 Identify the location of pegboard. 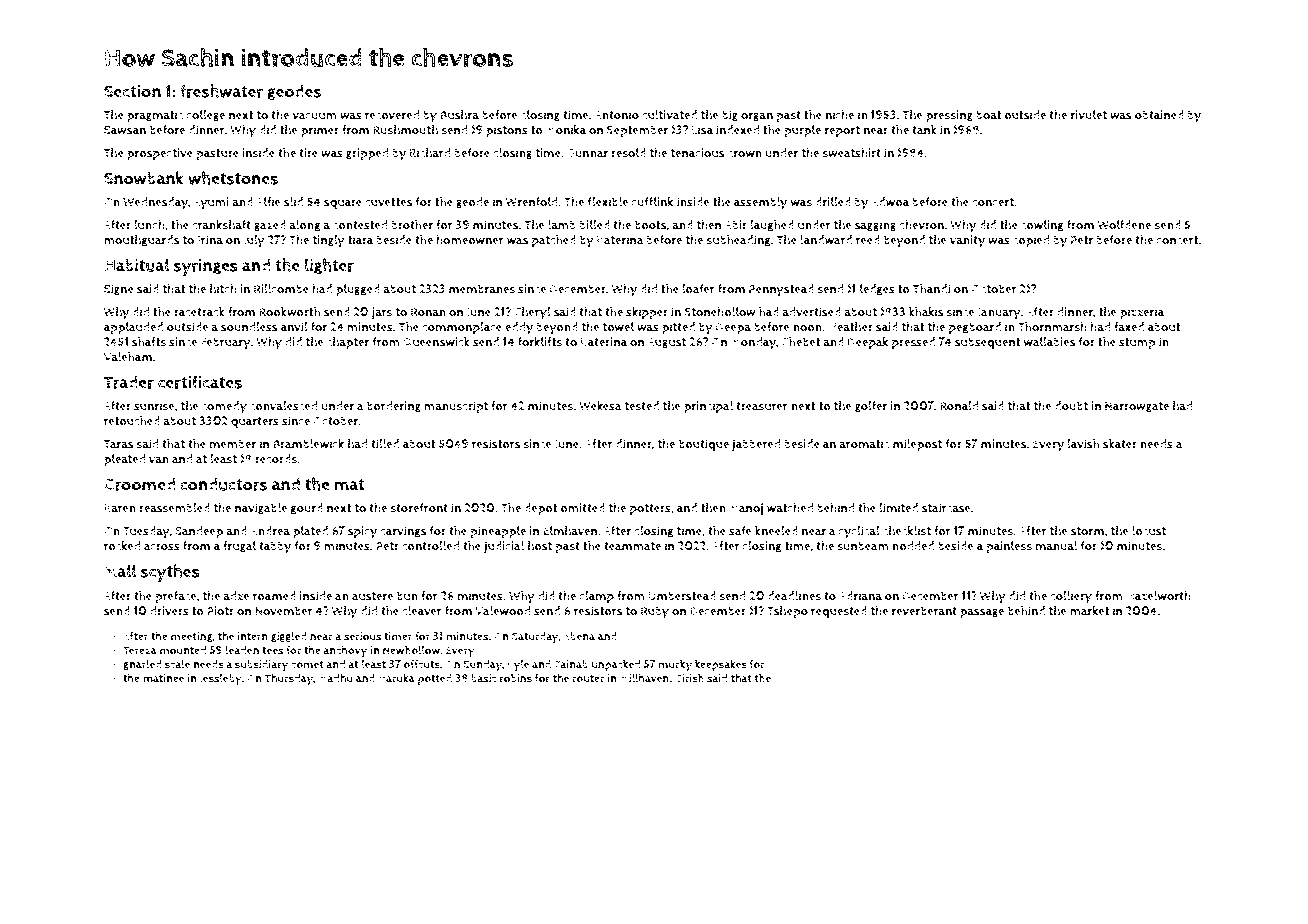
(975, 328).
